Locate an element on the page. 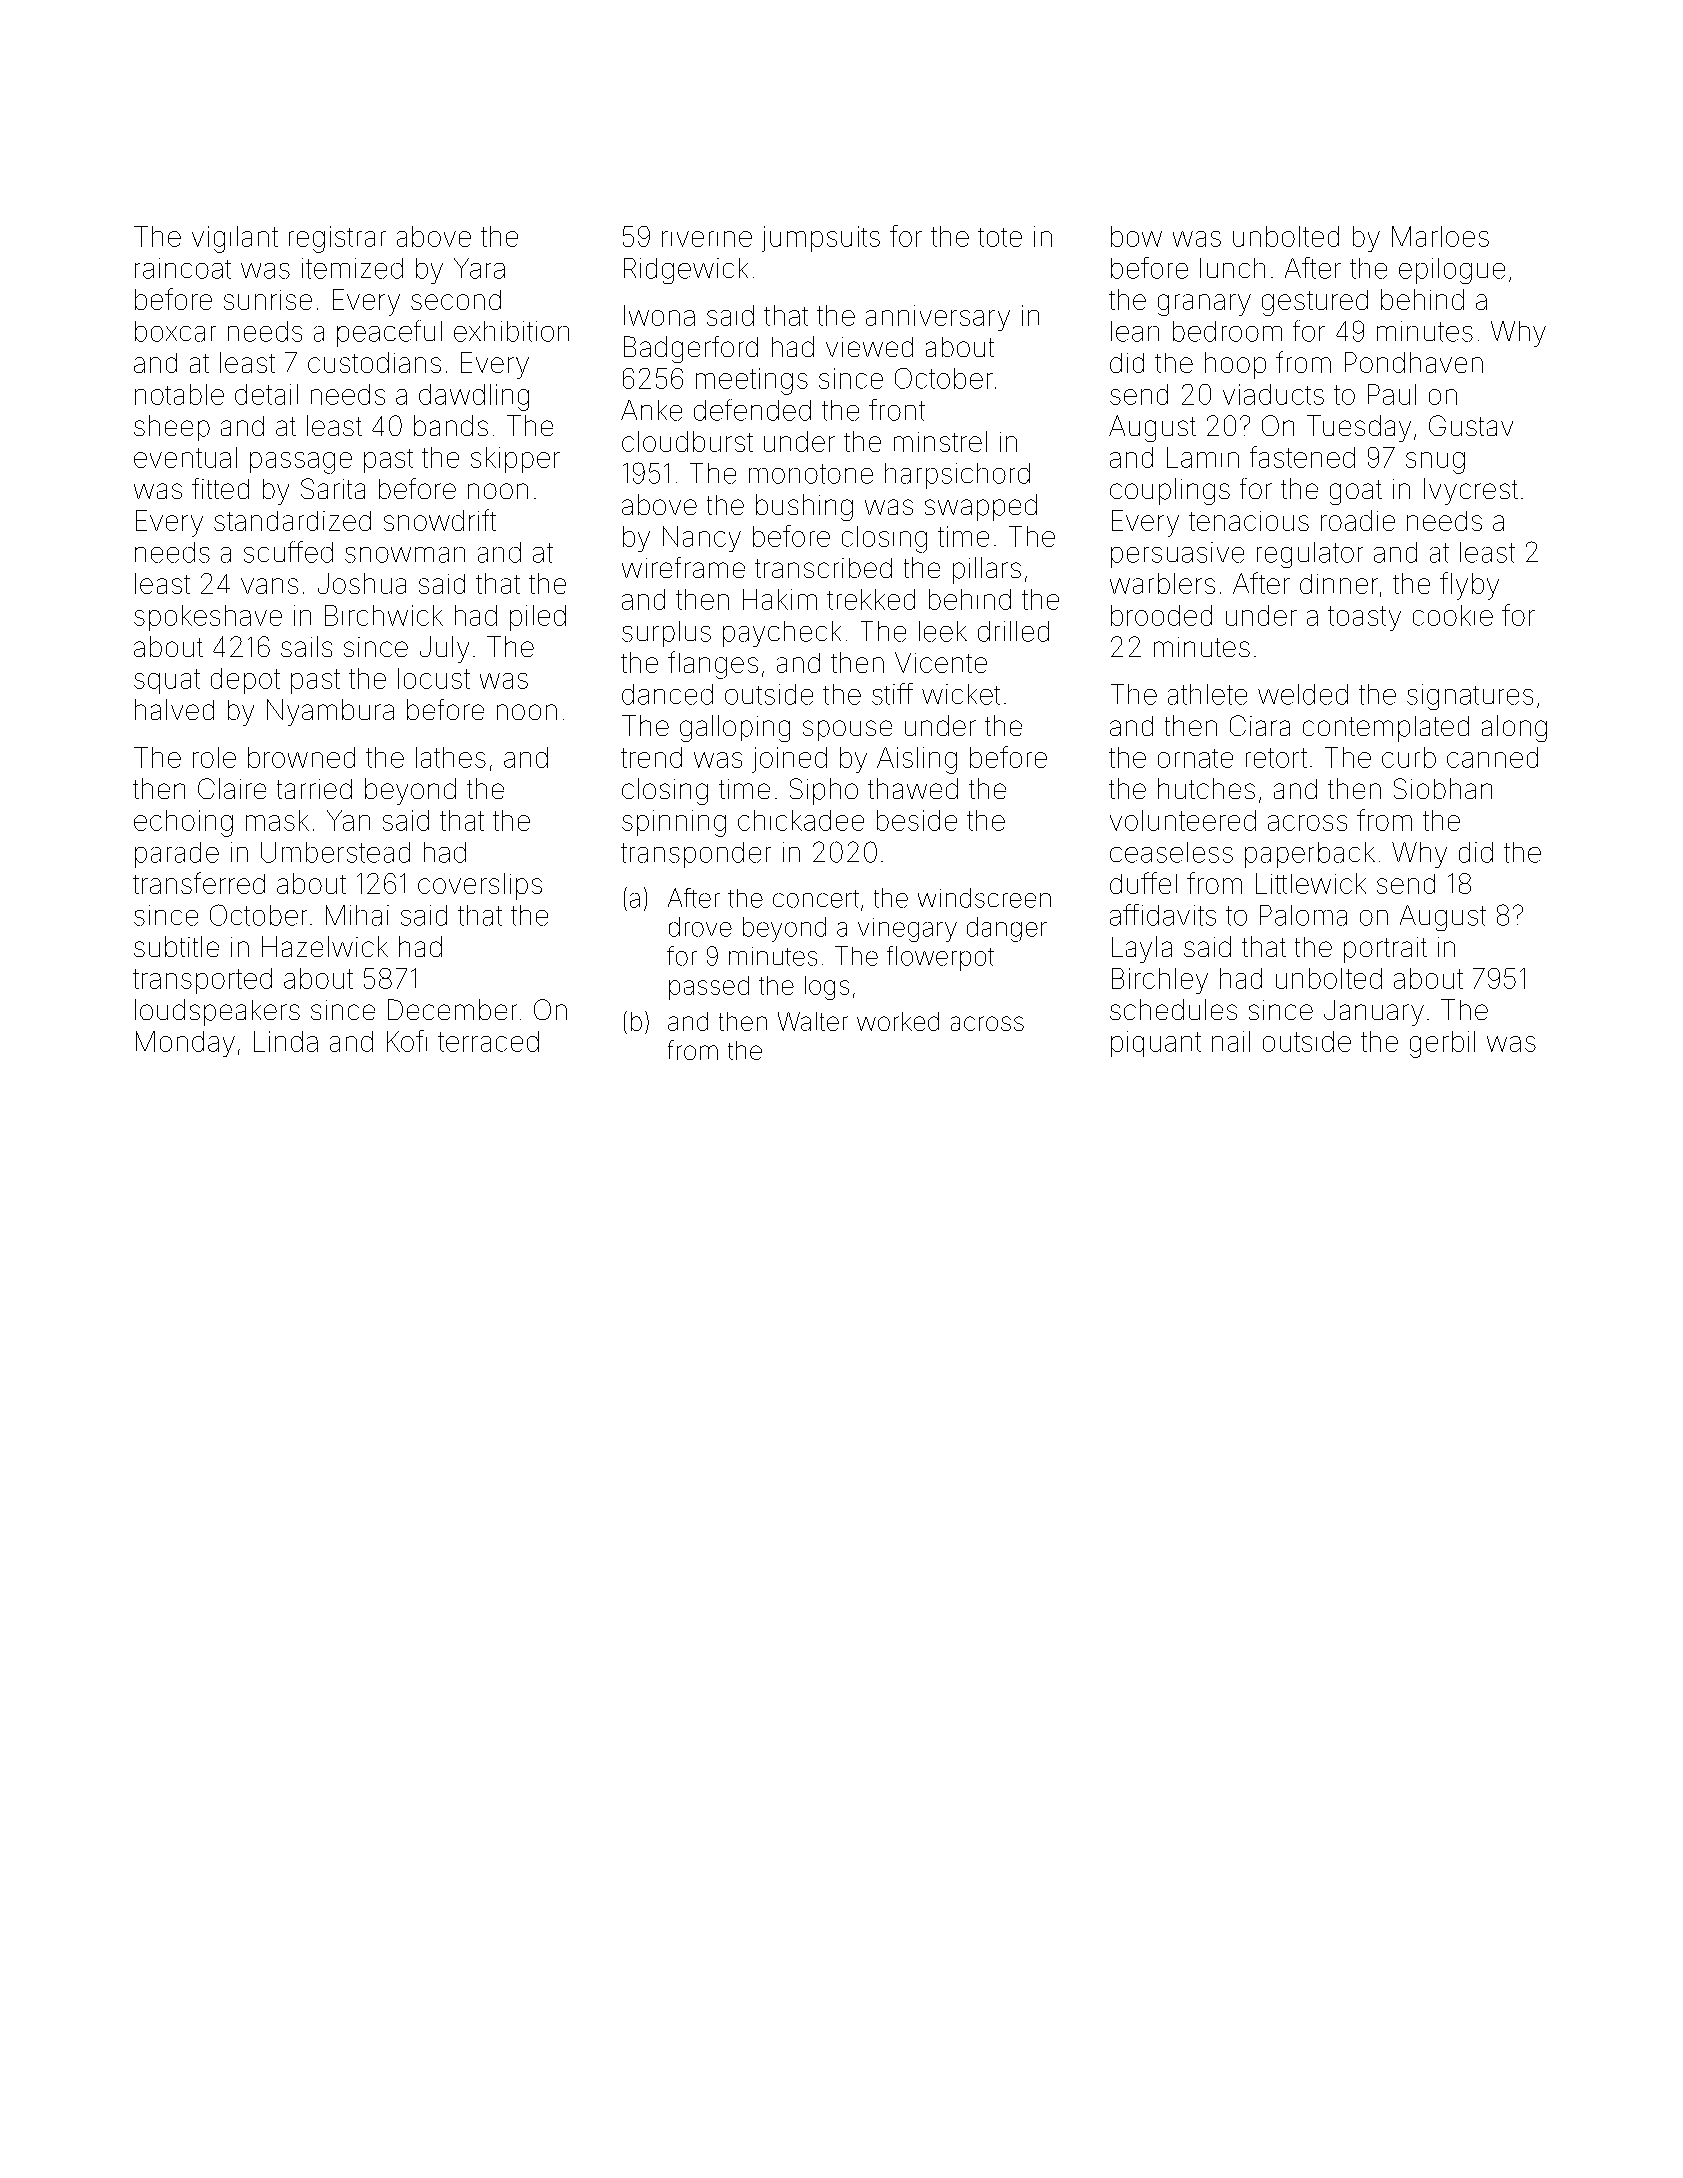 The height and width of the page is (2178, 1683). tote is located at coordinates (1000, 237).
